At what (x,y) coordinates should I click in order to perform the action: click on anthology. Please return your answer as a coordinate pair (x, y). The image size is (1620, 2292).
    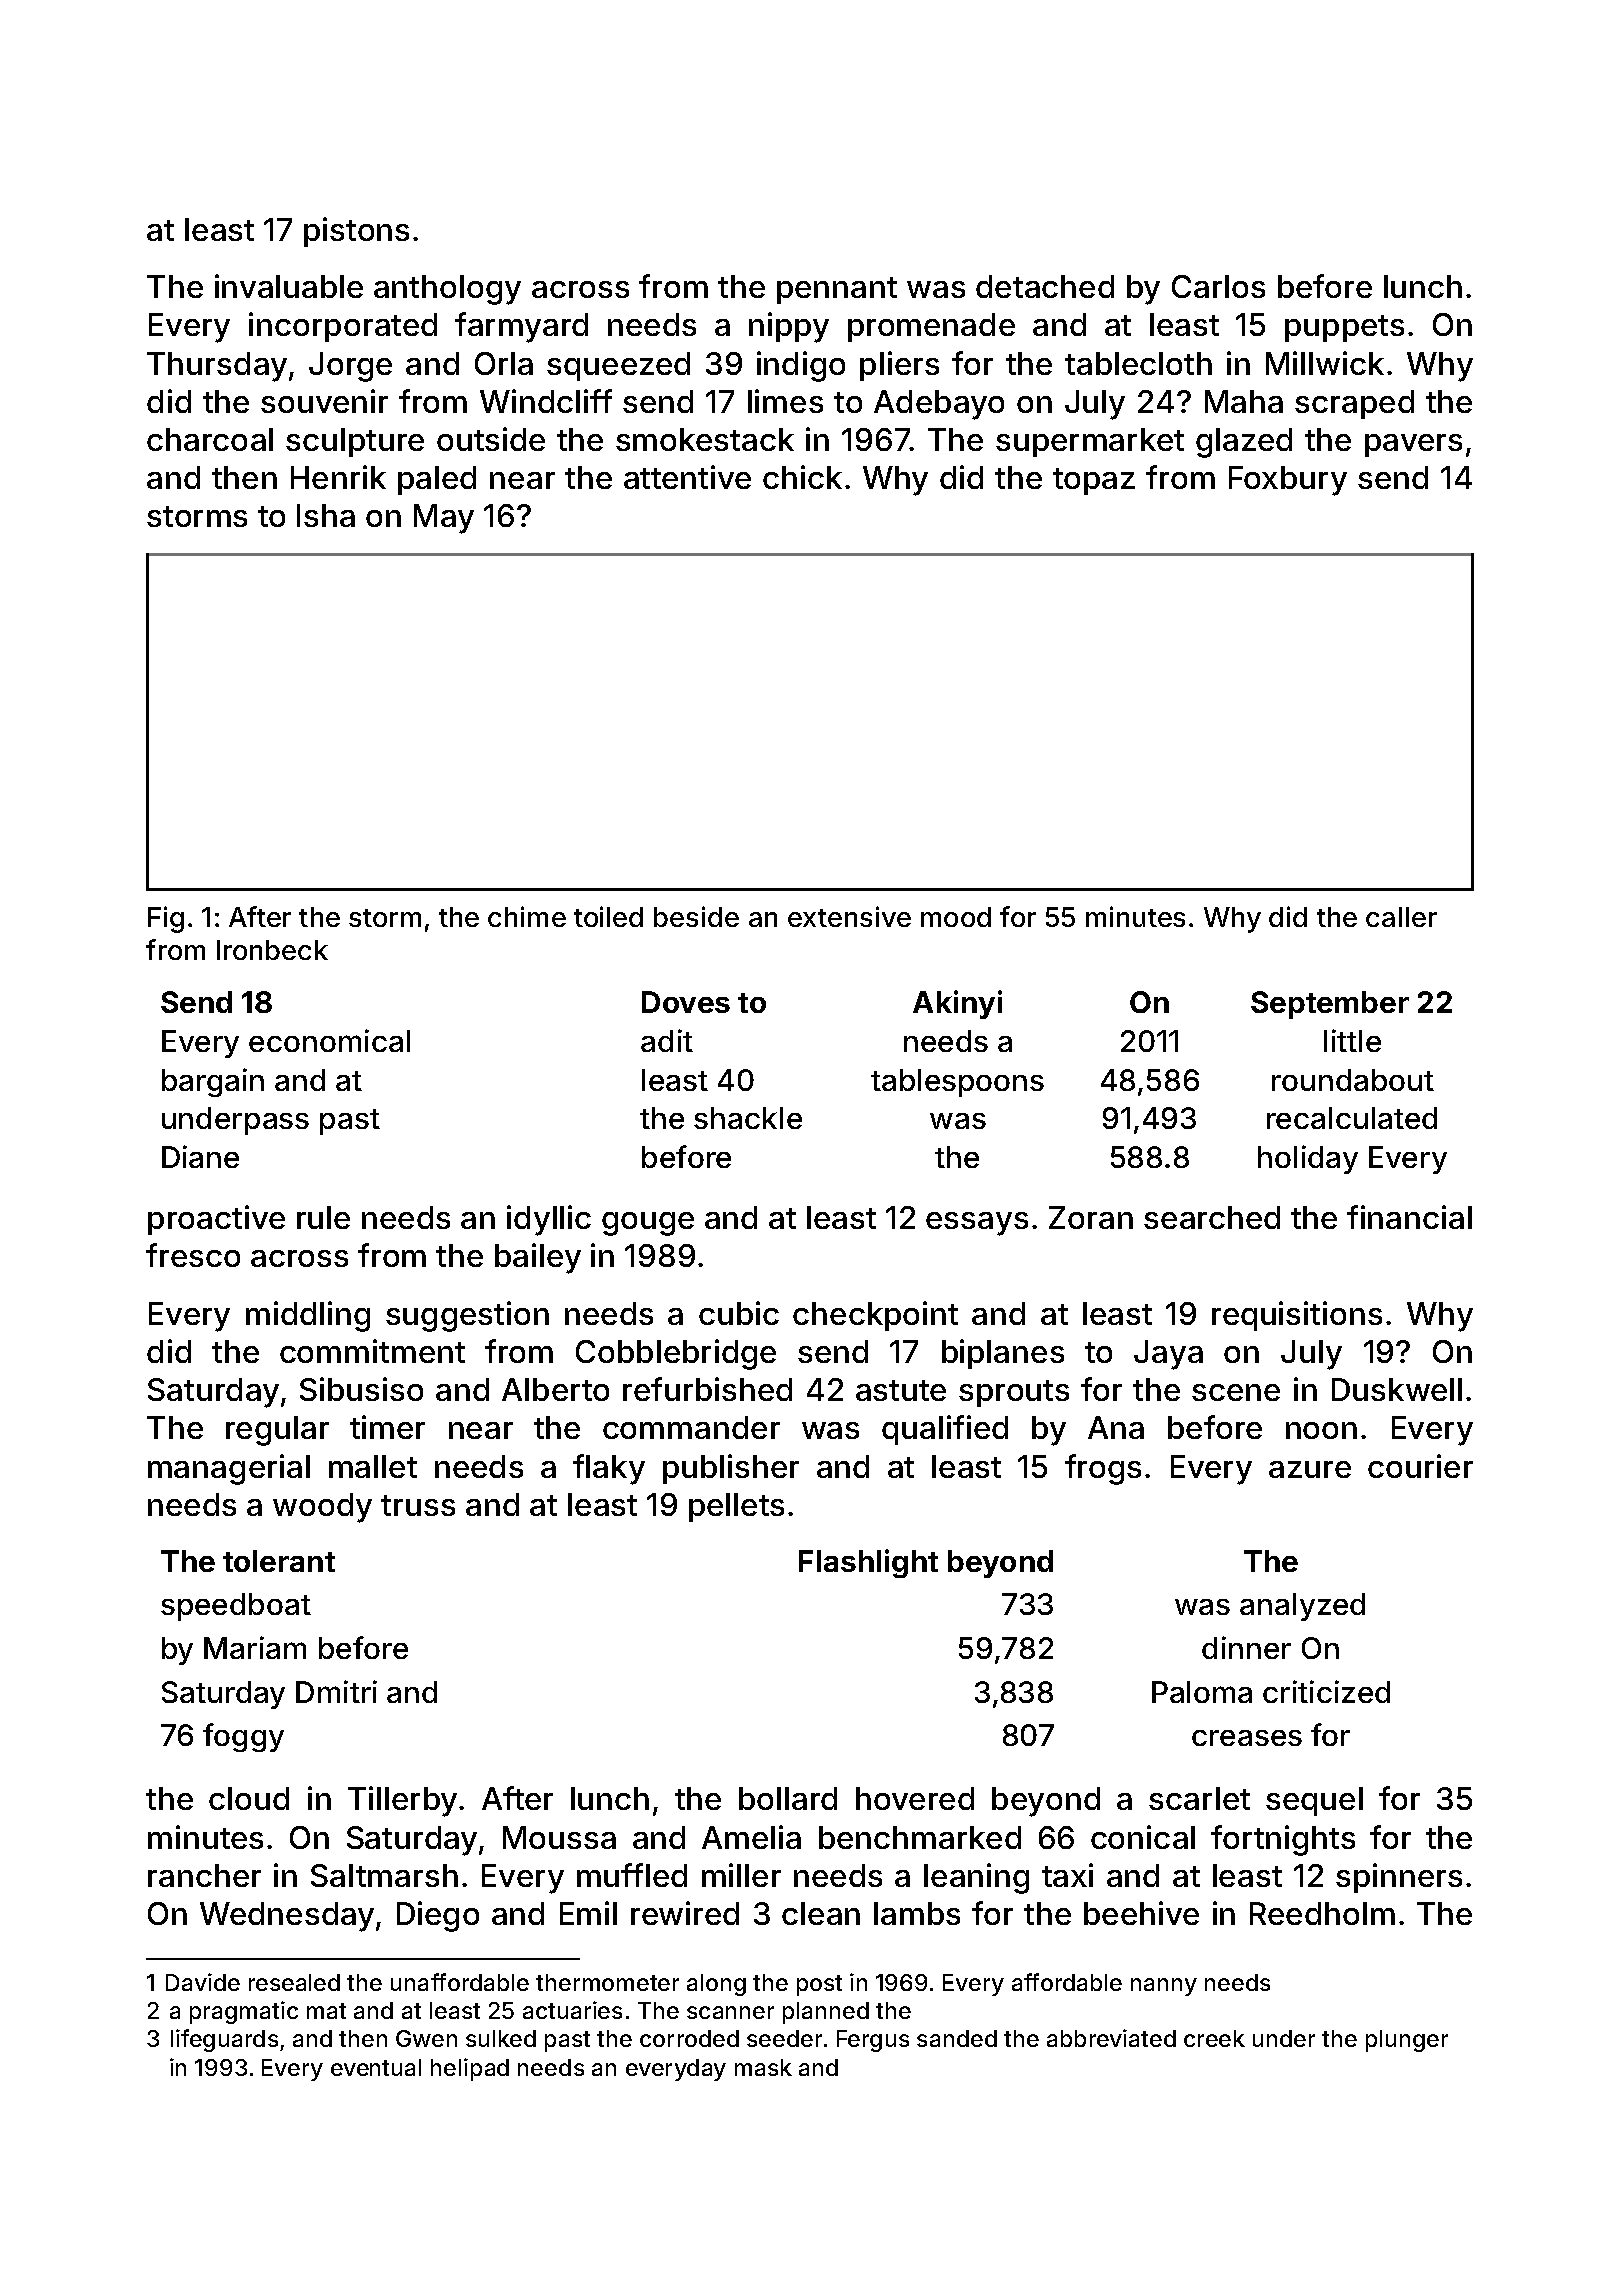
    Looking at the image, I should click on (447, 290).
